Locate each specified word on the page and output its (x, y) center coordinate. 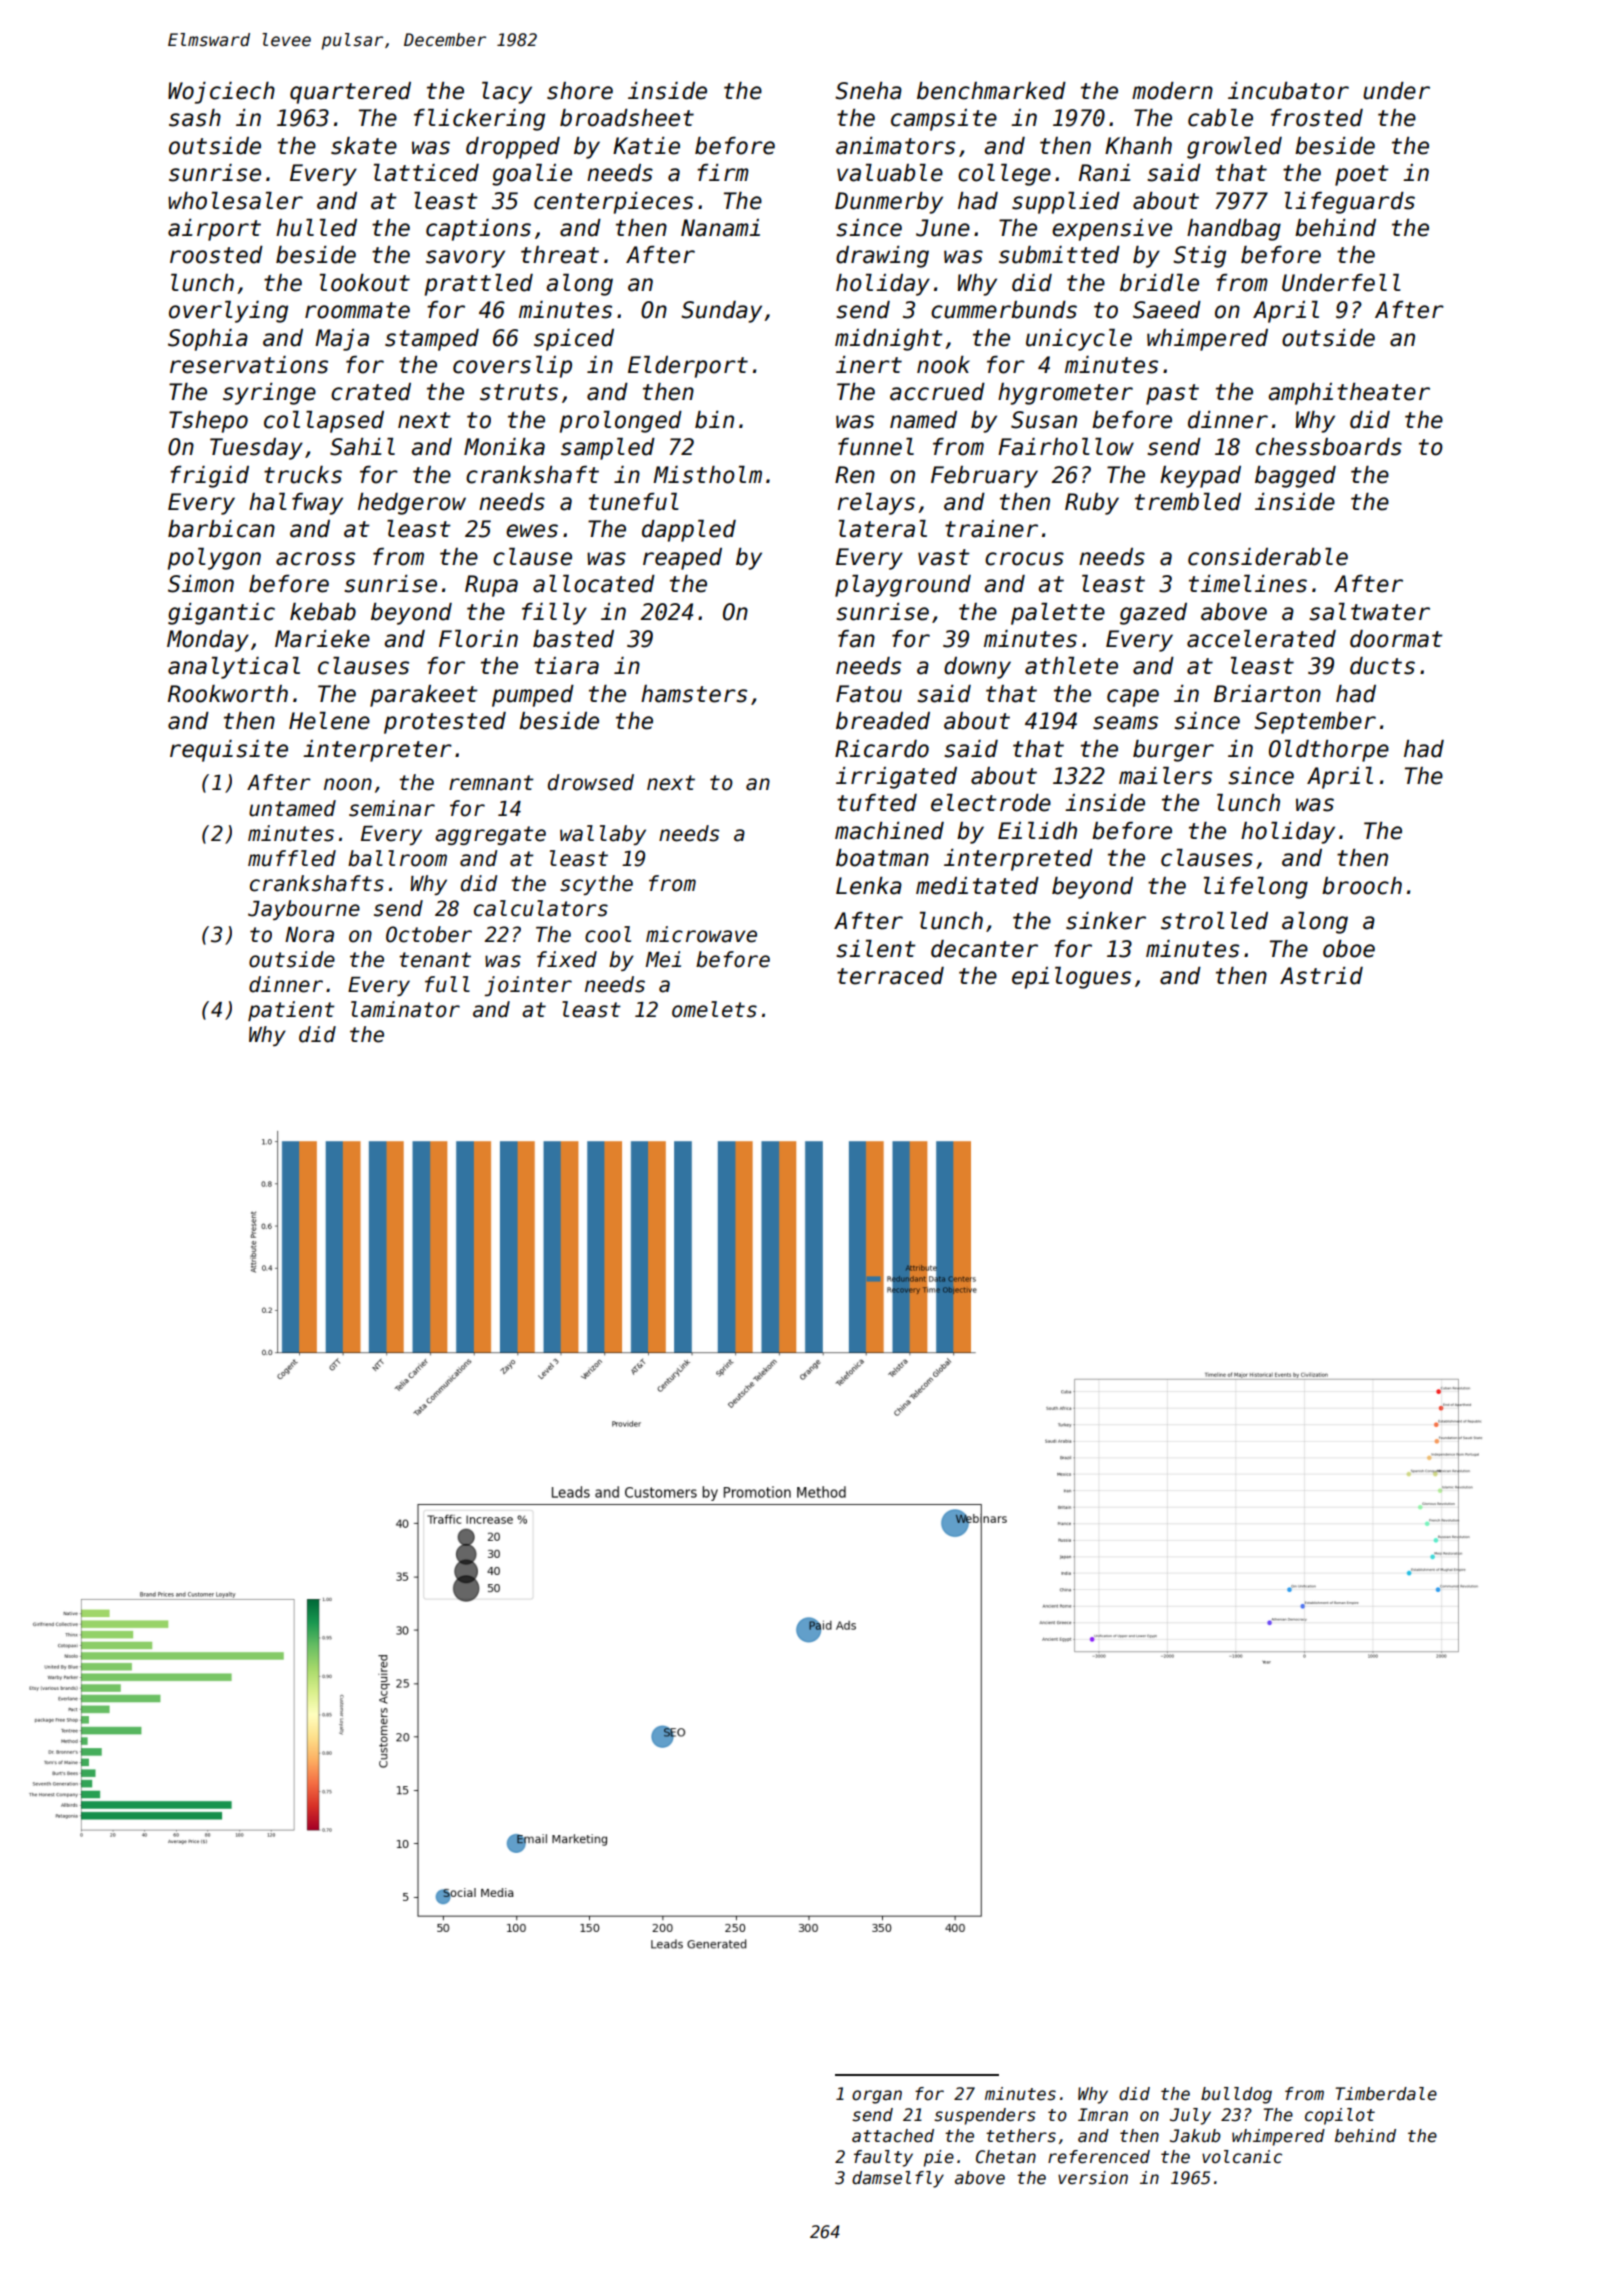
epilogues (1071, 978)
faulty (883, 2158)
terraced (890, 976)
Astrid (1321, 976)
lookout (365, 283)
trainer (991, 529)
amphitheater (1349, 394)
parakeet (424, 696)
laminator (405, 1009)
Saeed (1167, 310)
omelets (714, 1009)
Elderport (688, 367)
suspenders (985, 2116)
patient (291, 1011)
